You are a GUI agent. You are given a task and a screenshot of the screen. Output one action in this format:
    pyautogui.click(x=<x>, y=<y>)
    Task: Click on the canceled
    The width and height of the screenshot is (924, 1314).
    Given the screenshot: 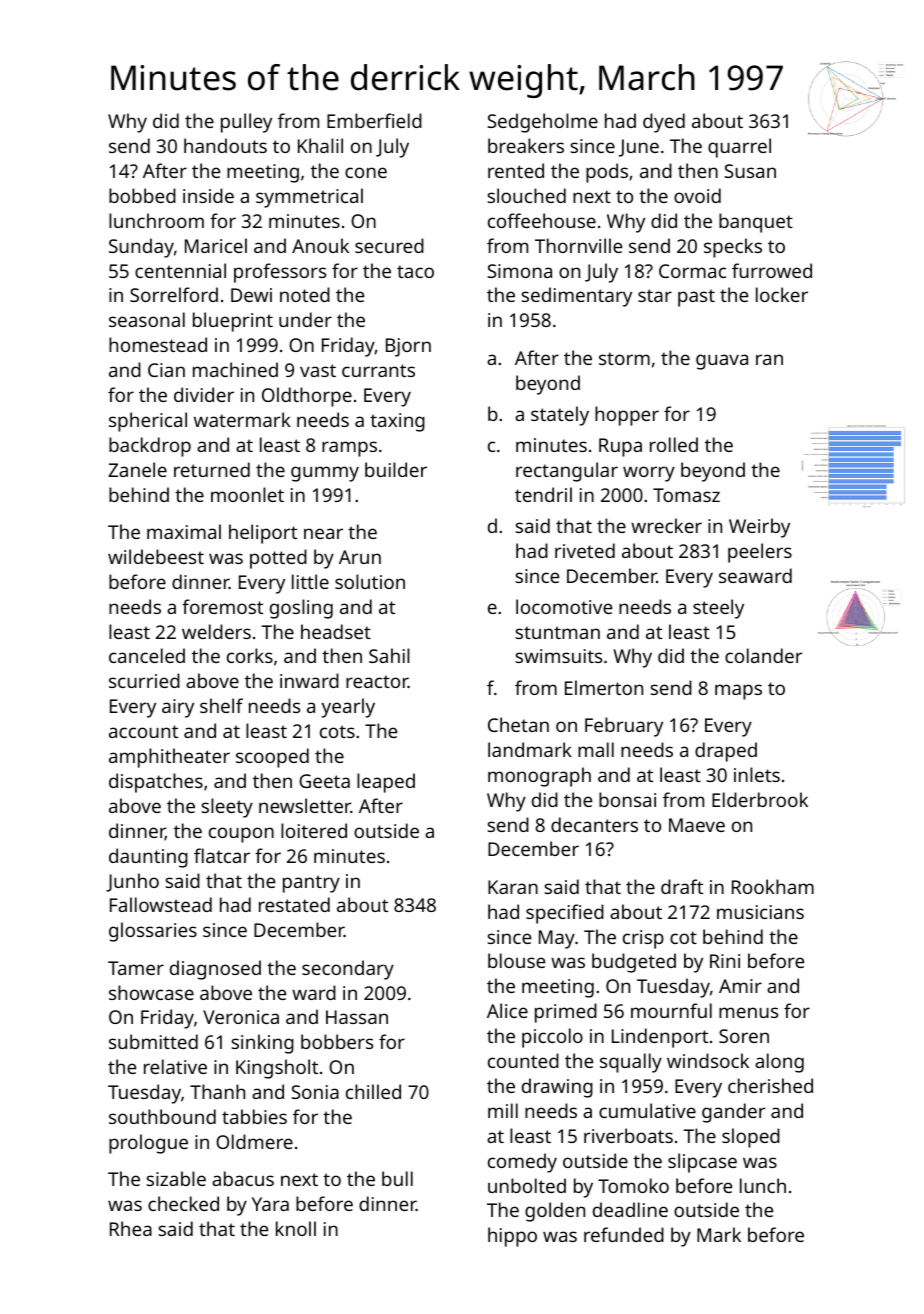 What is the action you would take?
    pyautogui.click(x=147, y=655)
